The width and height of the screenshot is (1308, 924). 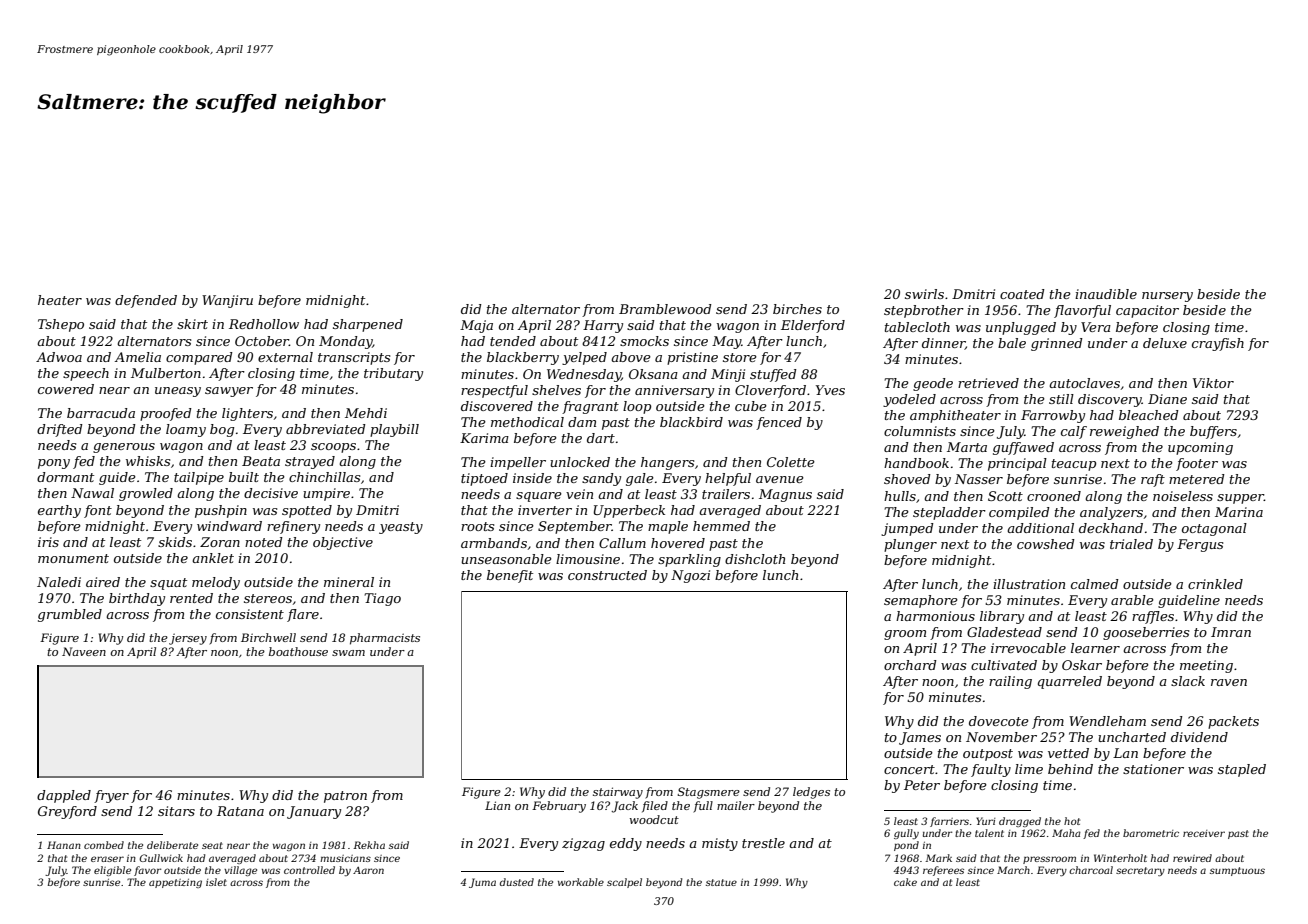 I want to click on swam, so click(x=348, y=653).
